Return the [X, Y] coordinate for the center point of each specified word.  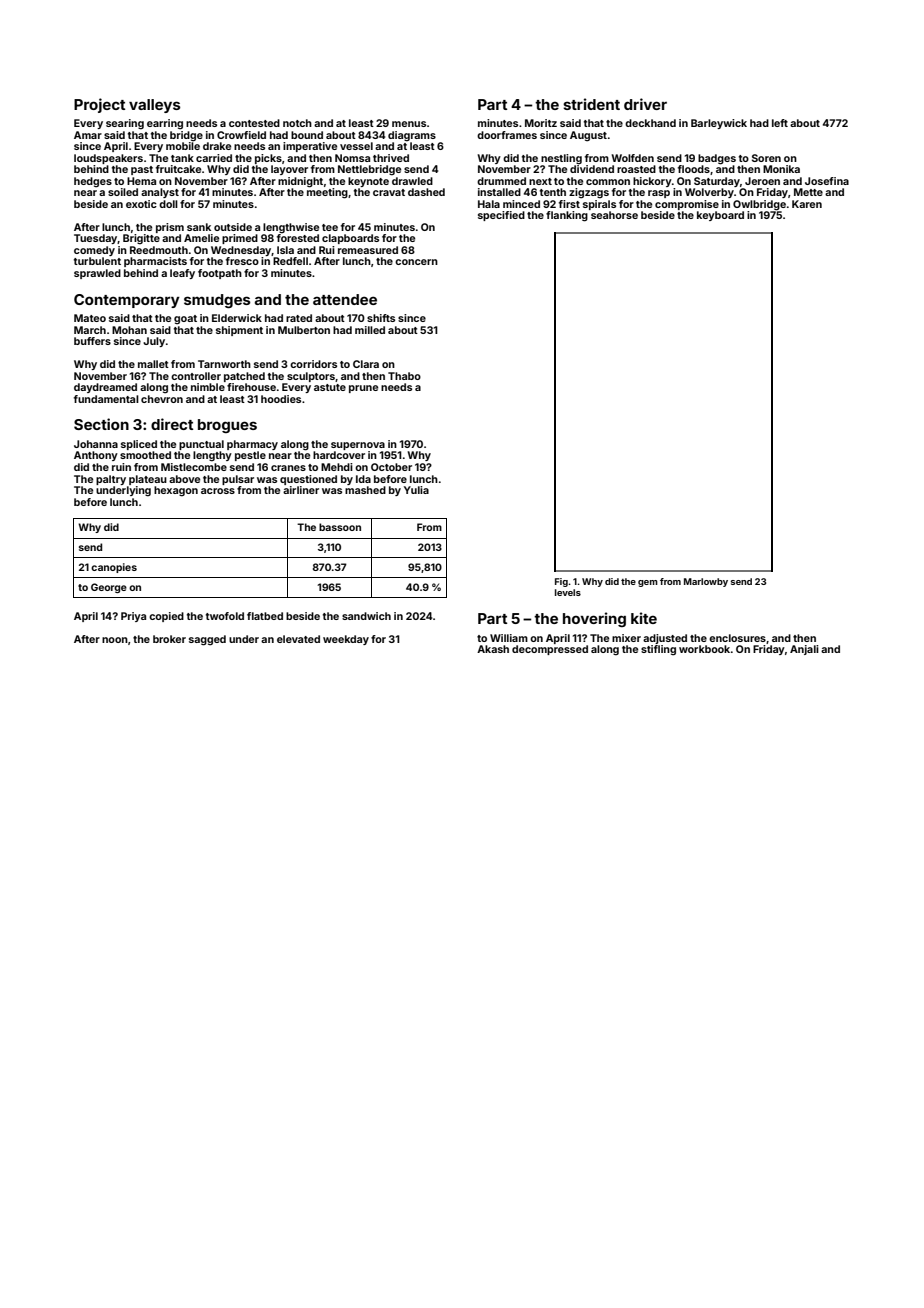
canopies [114, 568]
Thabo [404, 376]
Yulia [416, 490]
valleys [155, 106]
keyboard [720, 216]
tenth [553, 192]
